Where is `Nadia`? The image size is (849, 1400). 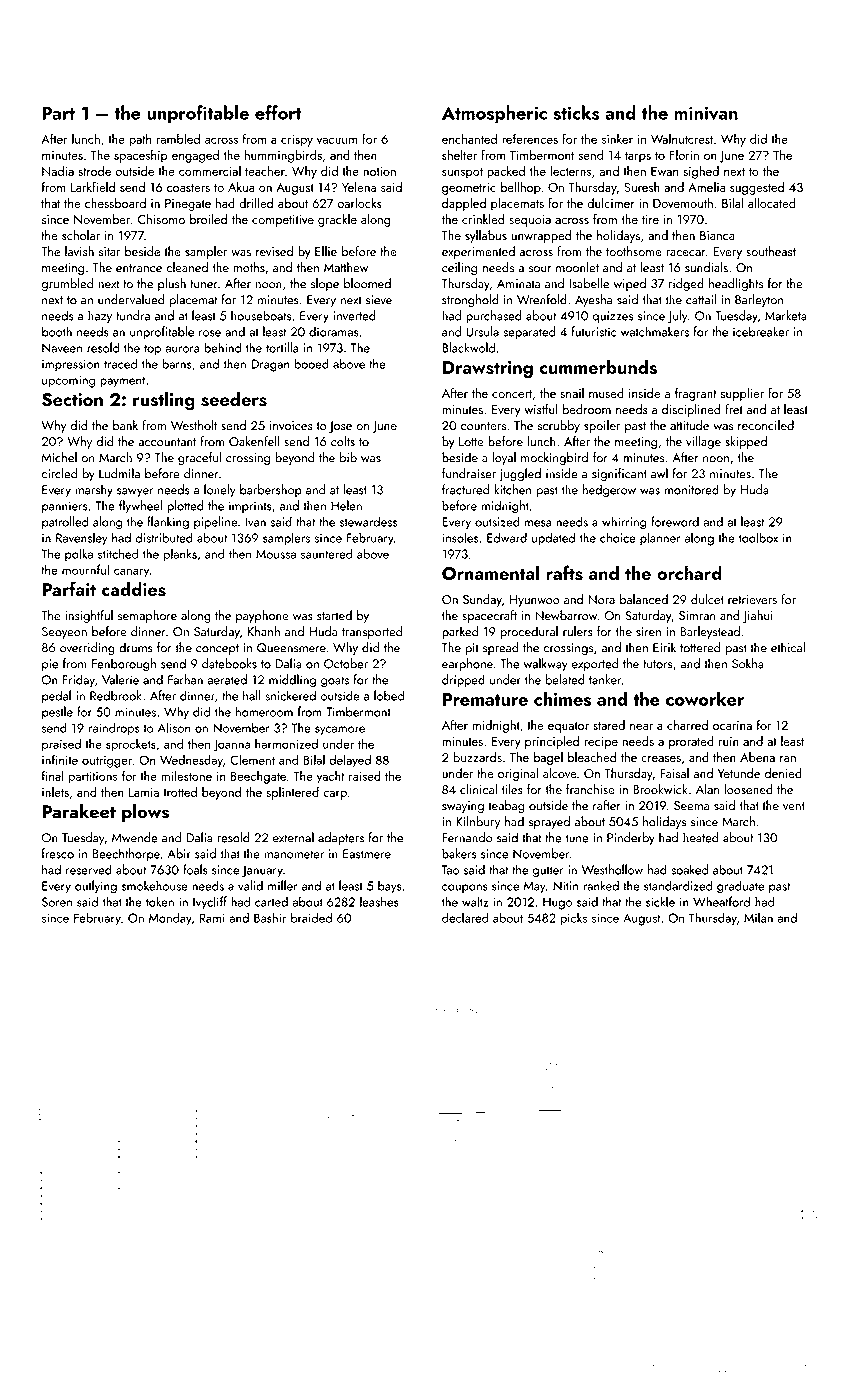
Nadia is located at coordinates (58, 171).
